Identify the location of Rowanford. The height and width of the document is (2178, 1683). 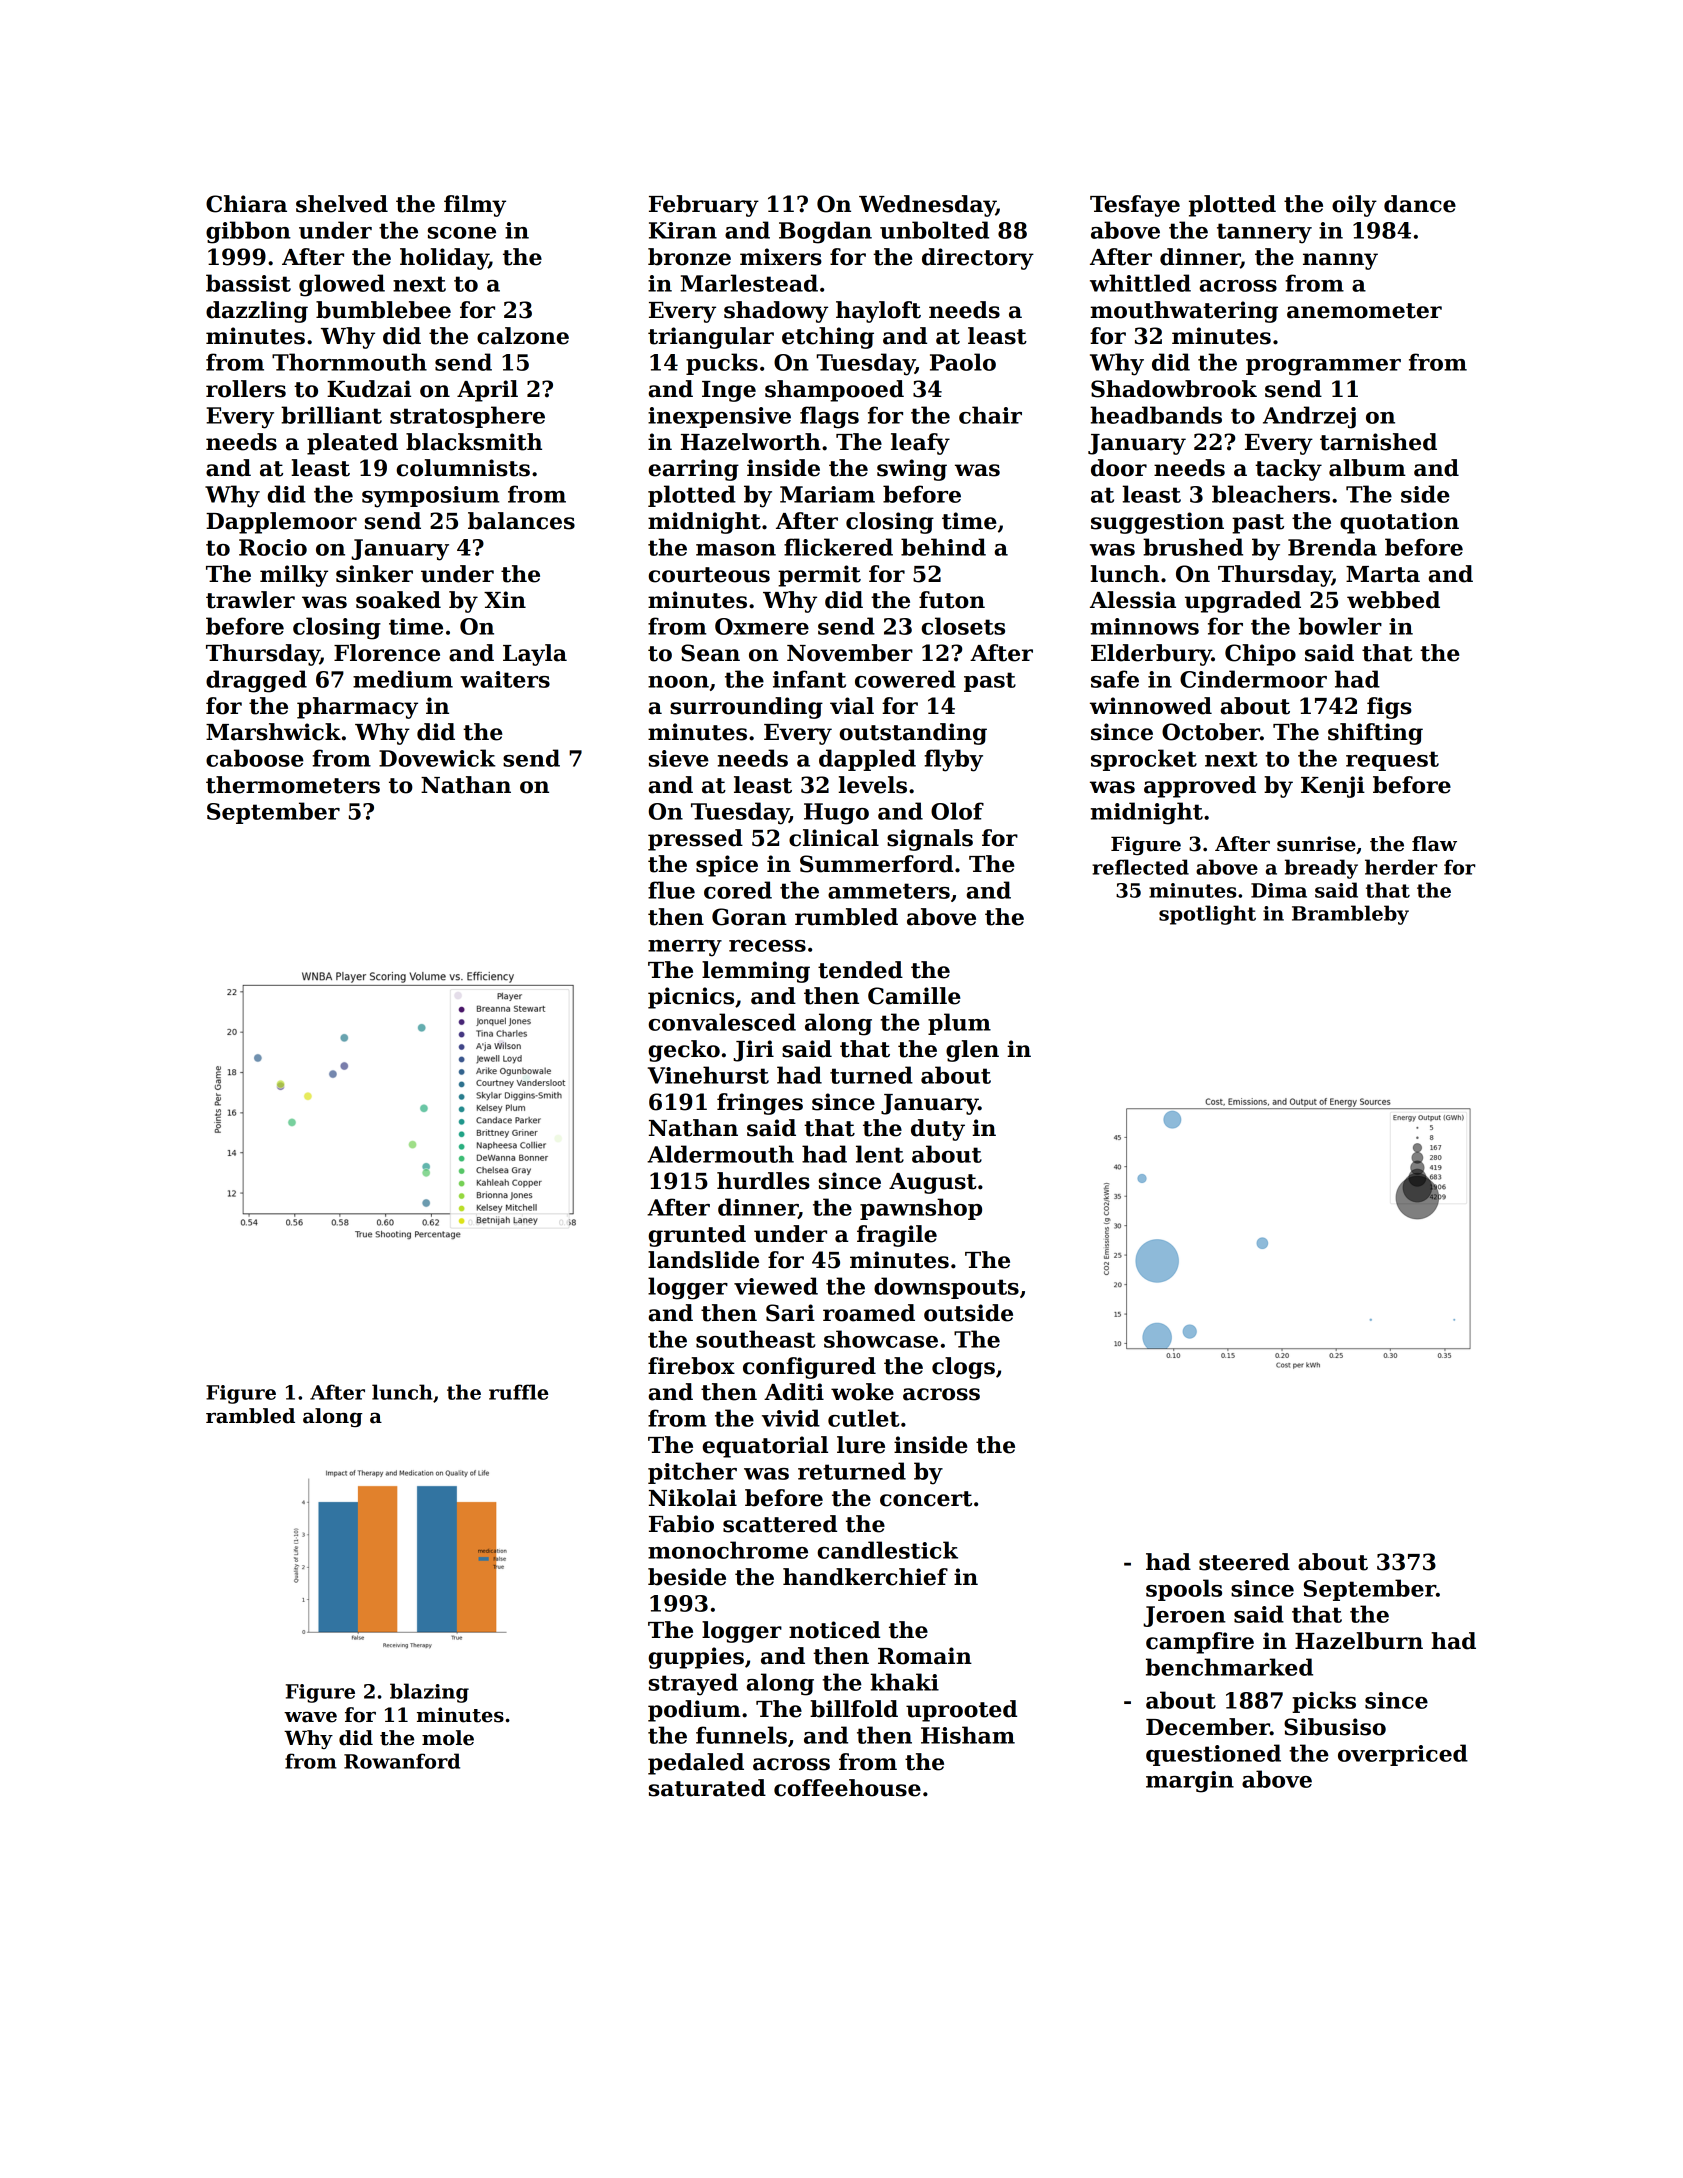
(402, 1761).
